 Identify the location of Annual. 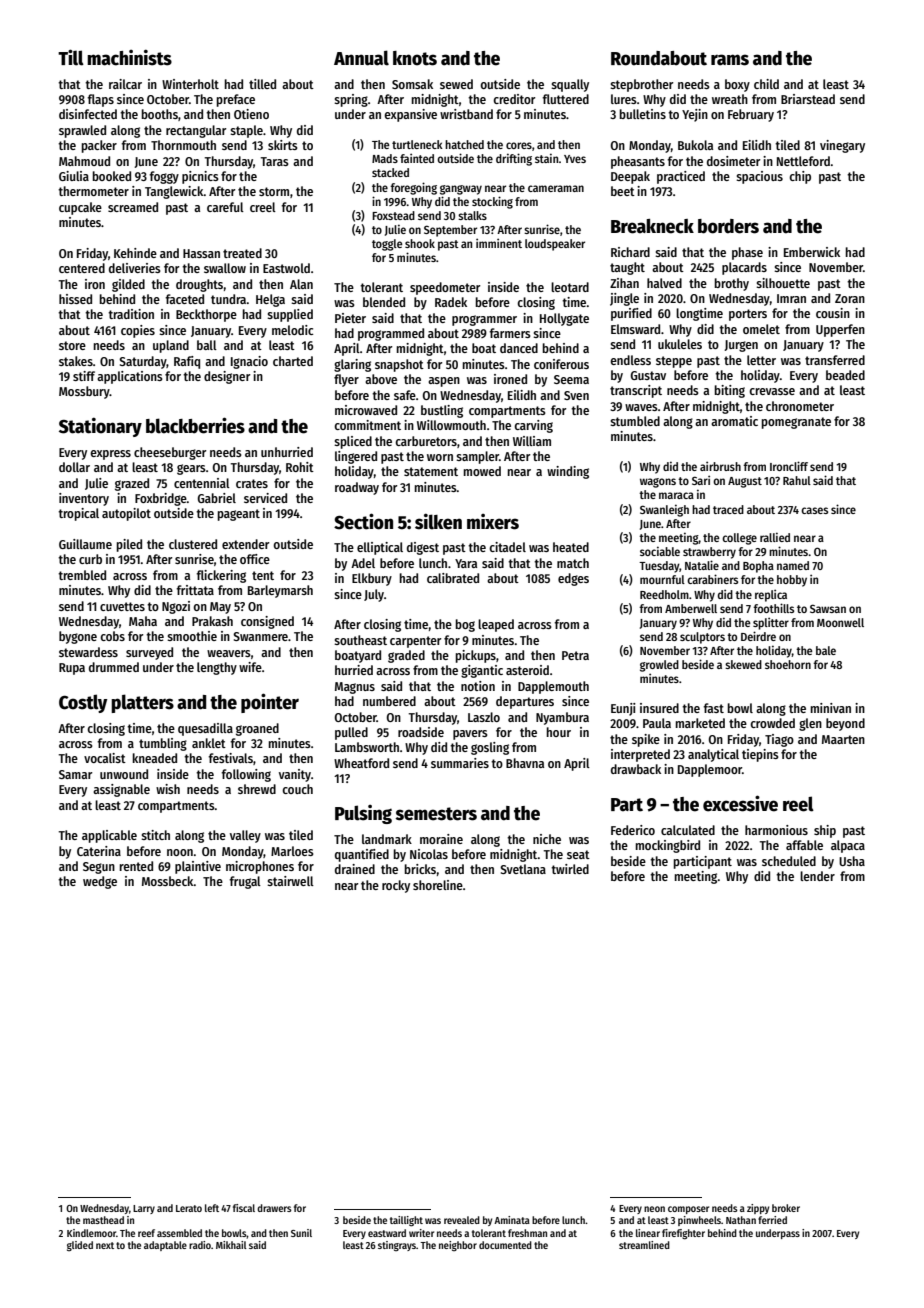
(361, 58).
